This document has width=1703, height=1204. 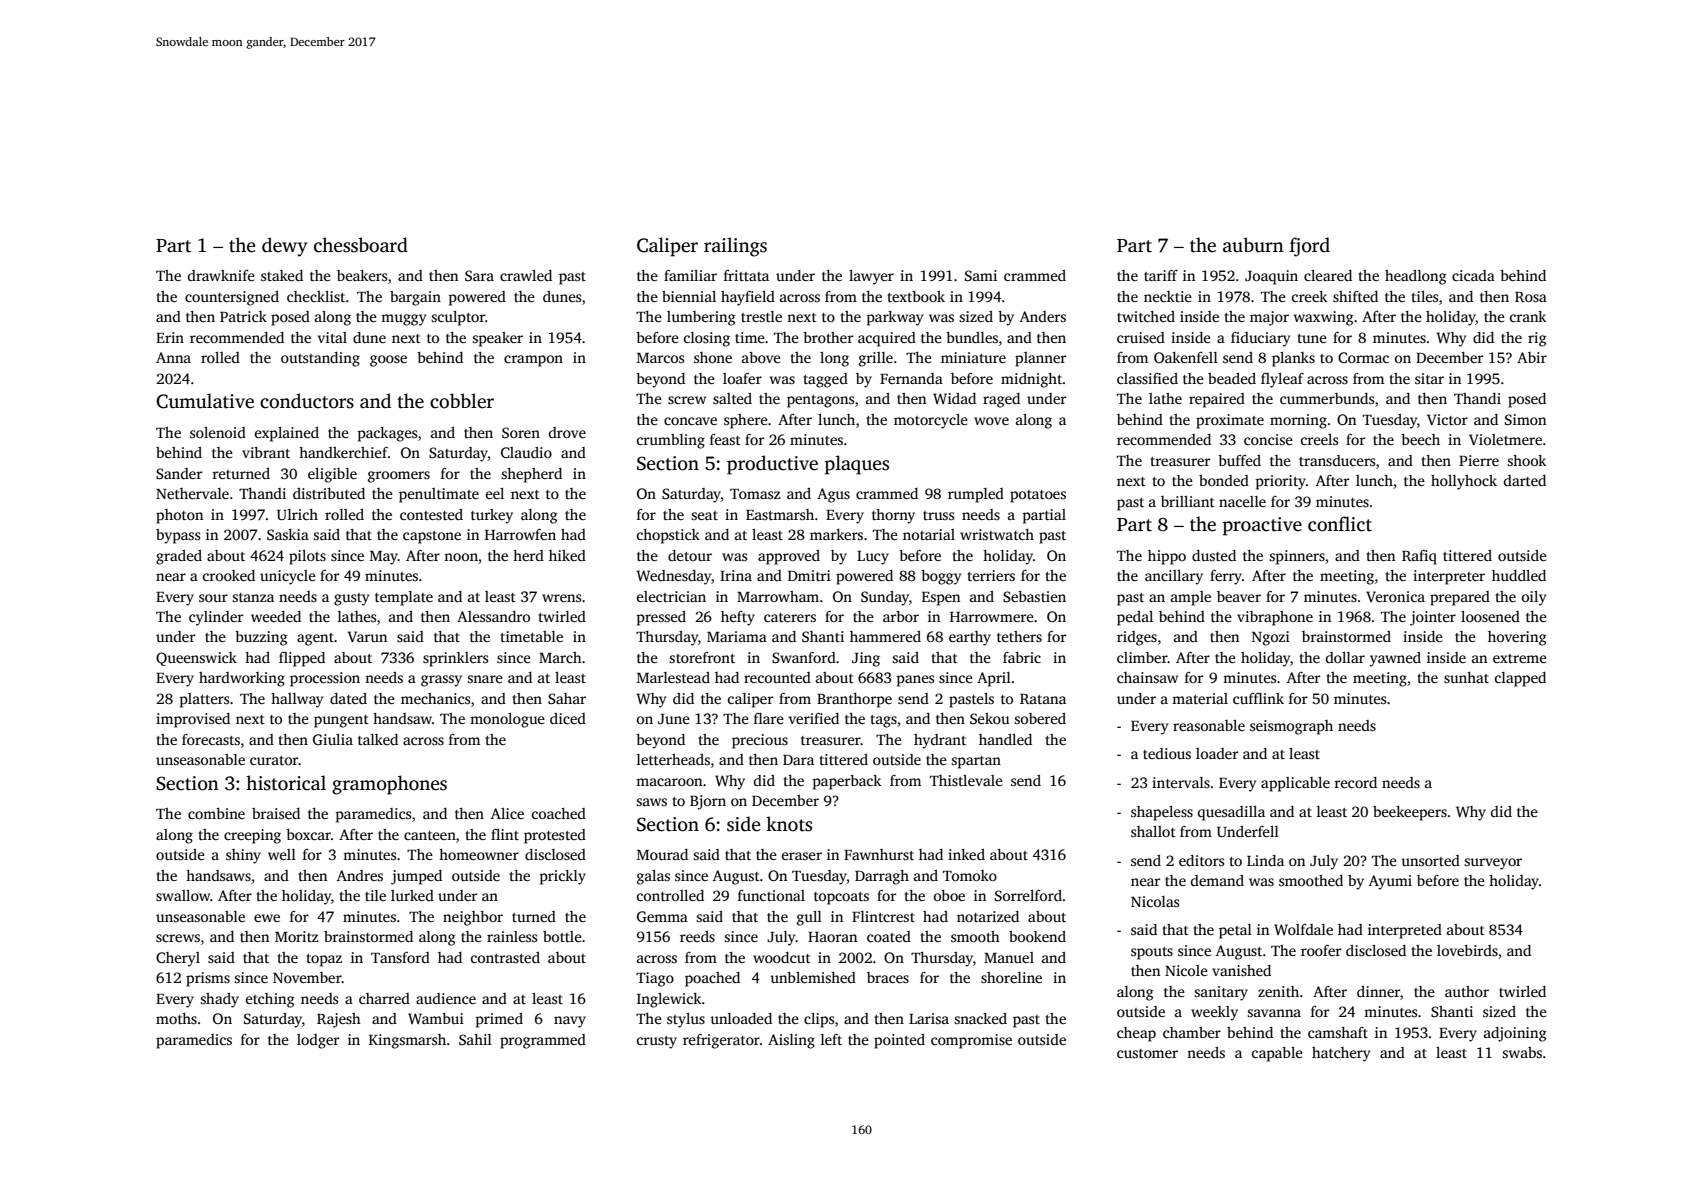 I want to click on moths, so click(x=176, y=1018).
